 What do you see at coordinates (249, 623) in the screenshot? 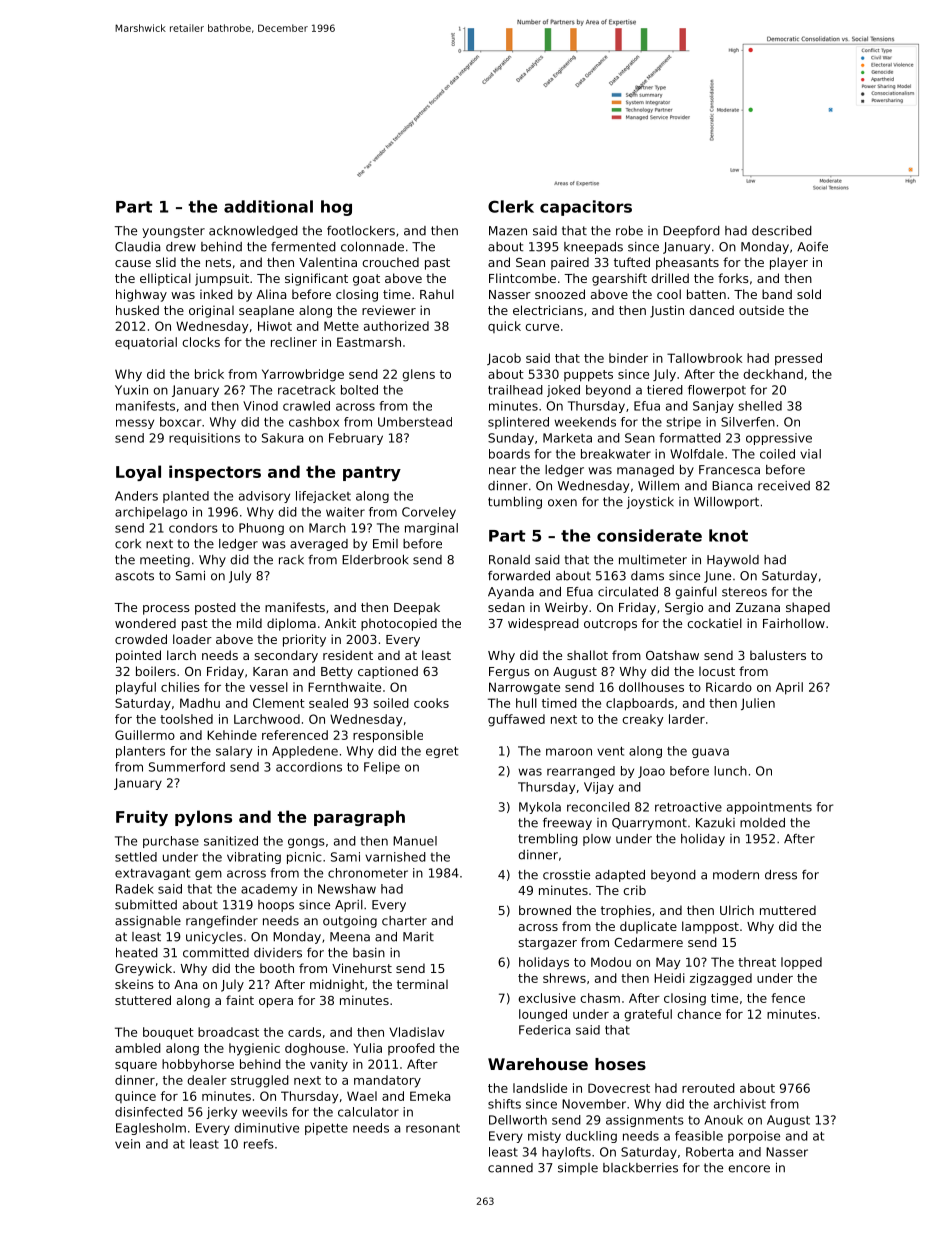
I see `mild` at bounding box center [249, 623].
